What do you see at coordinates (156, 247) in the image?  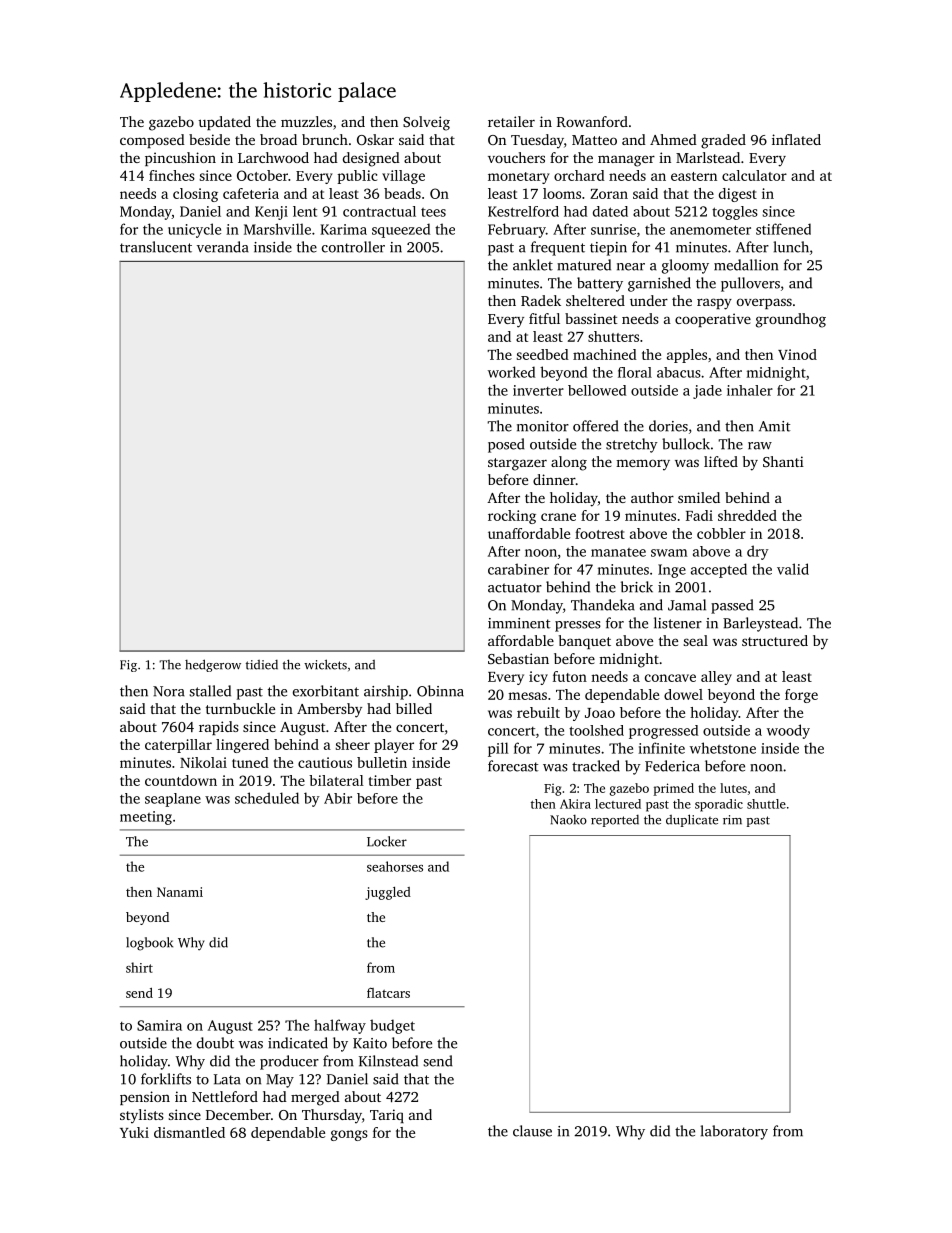 I see `translucent` at bounding box center [156, 247].
